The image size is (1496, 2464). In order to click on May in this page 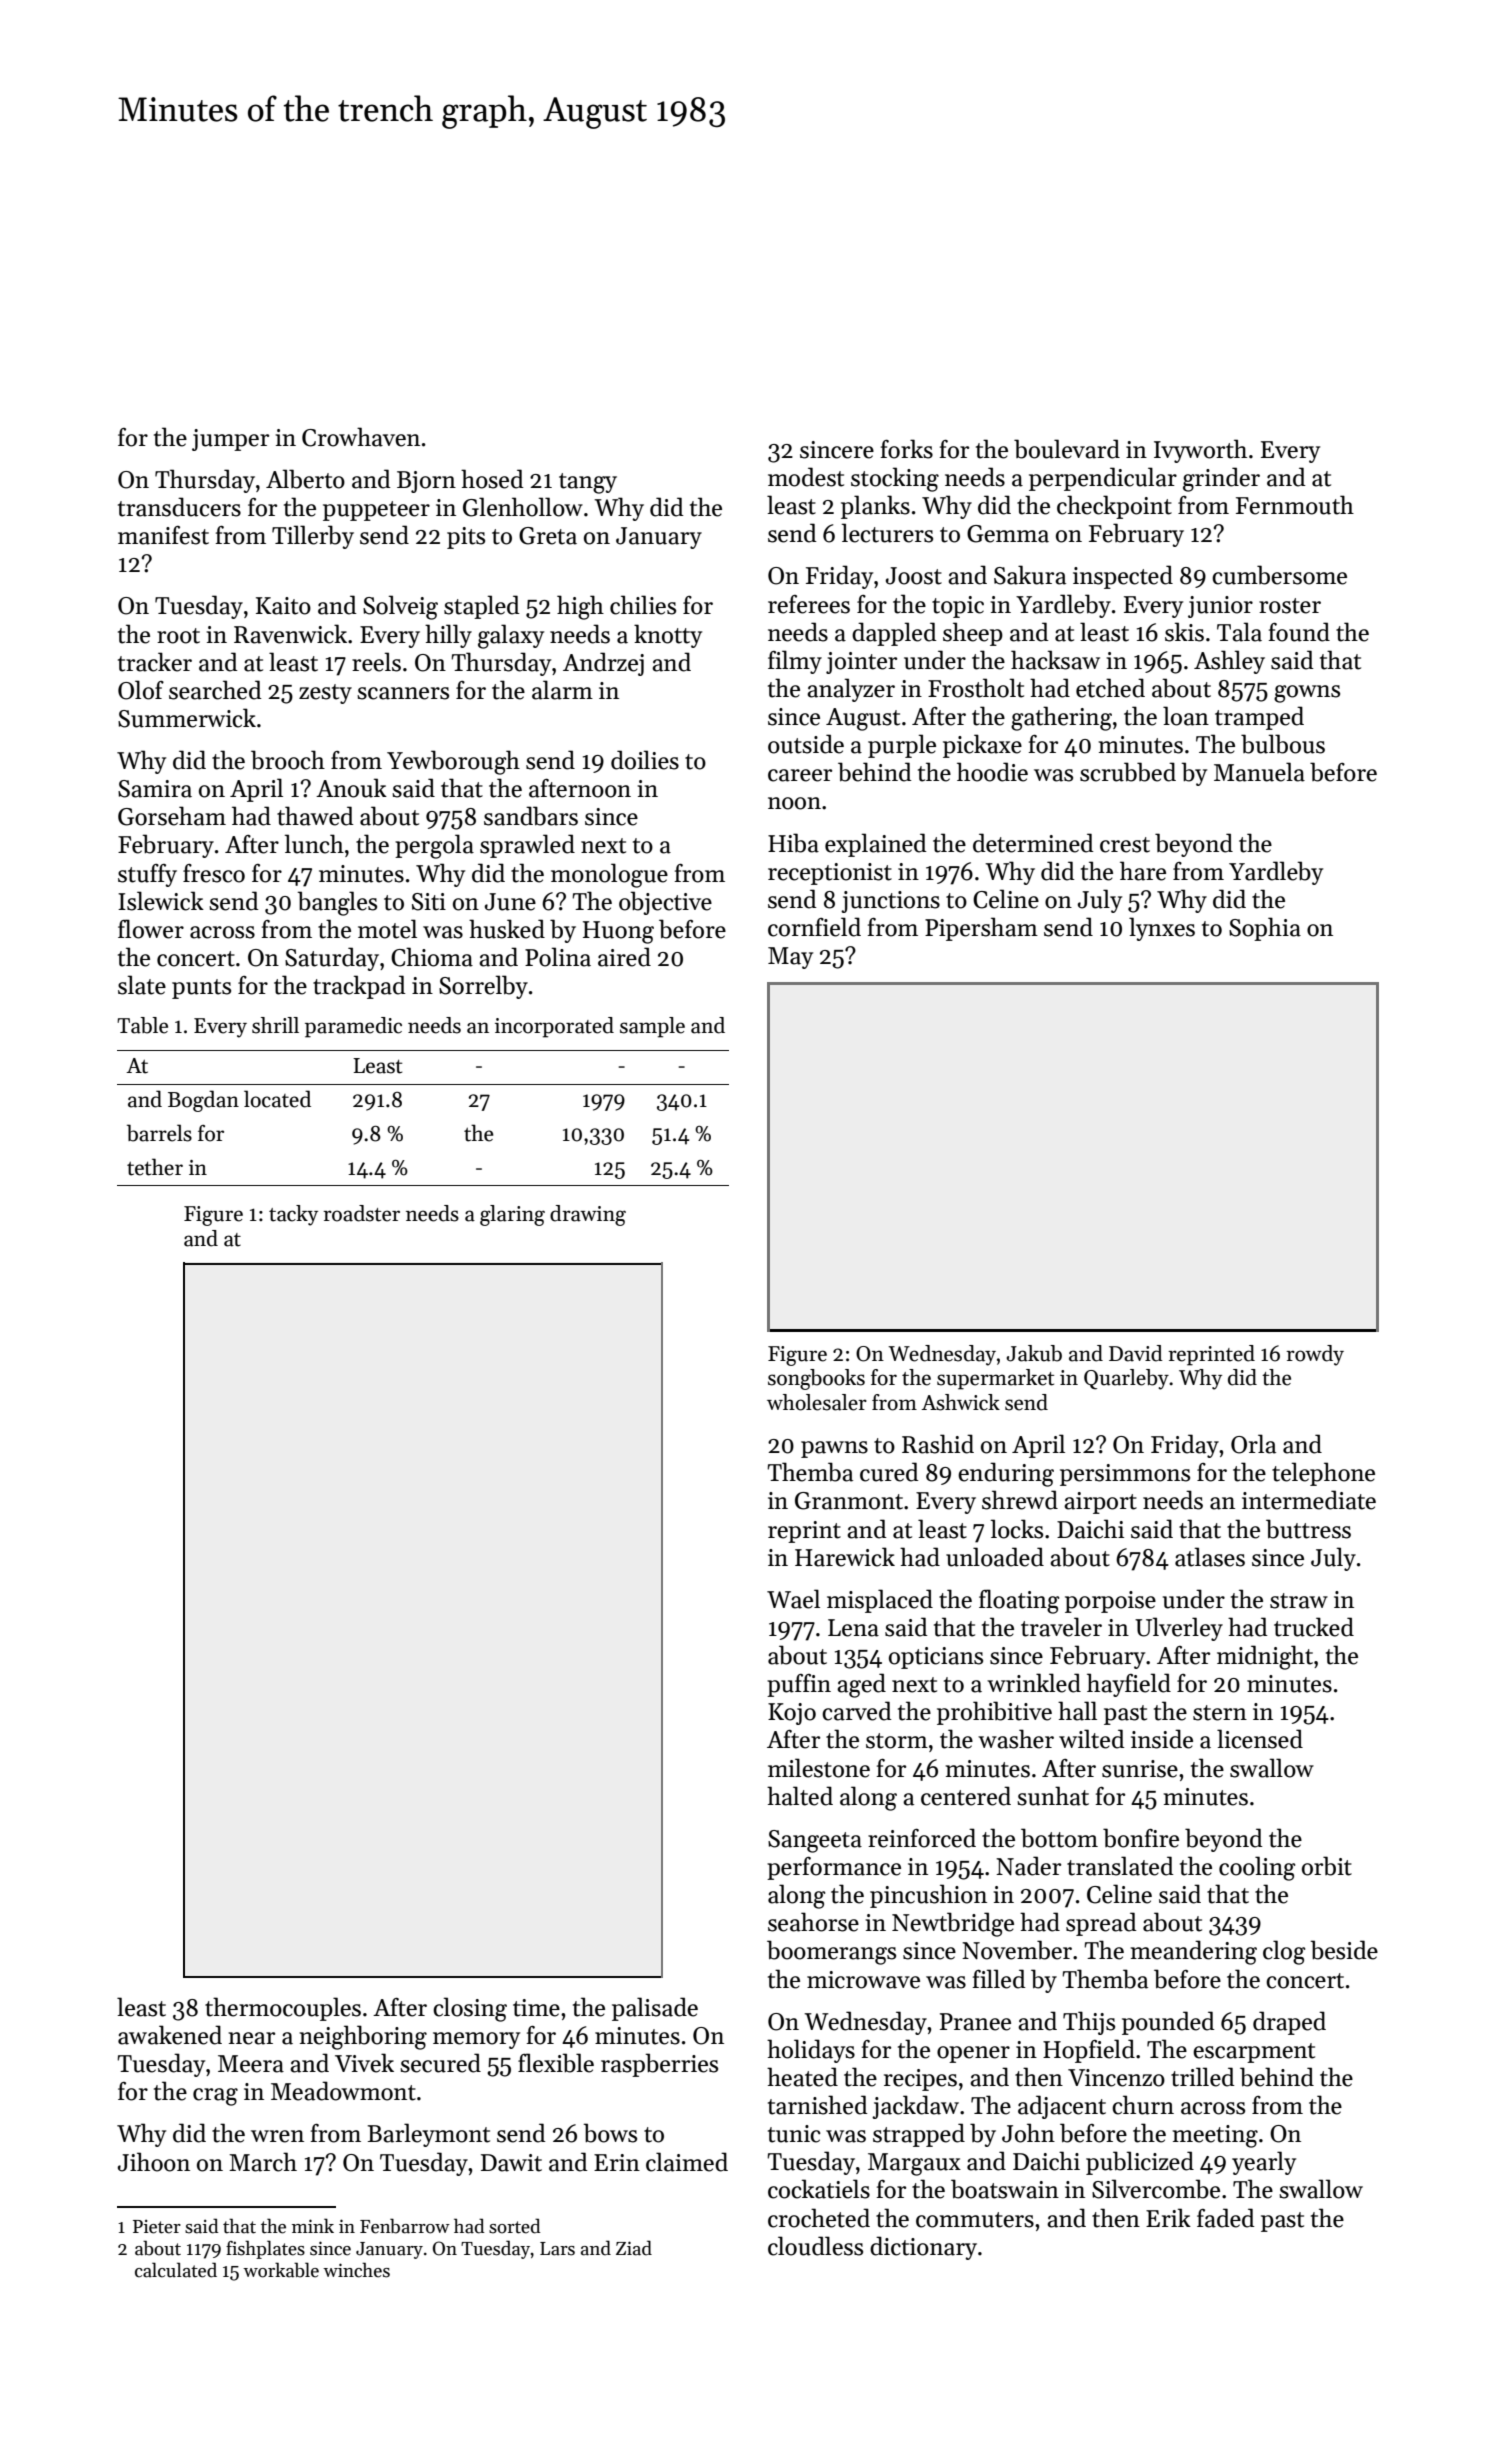, I will do `click(790, 958)`.
